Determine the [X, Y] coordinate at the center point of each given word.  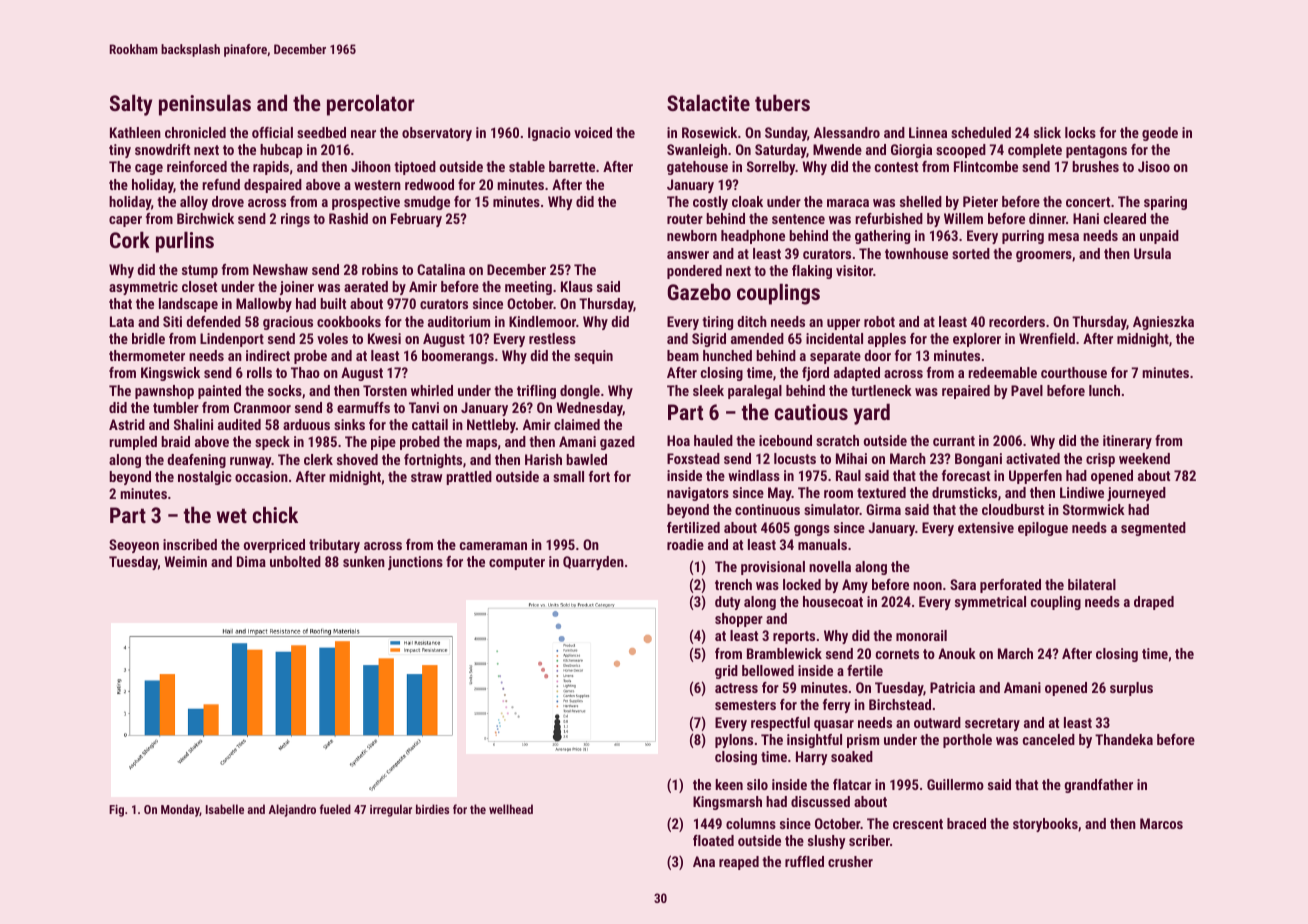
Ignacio [549, 134]
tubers [782, 102]
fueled [335, 809]
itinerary [1127, 442]
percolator [371, 105]
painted [219, 392]
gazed [617, 443]
